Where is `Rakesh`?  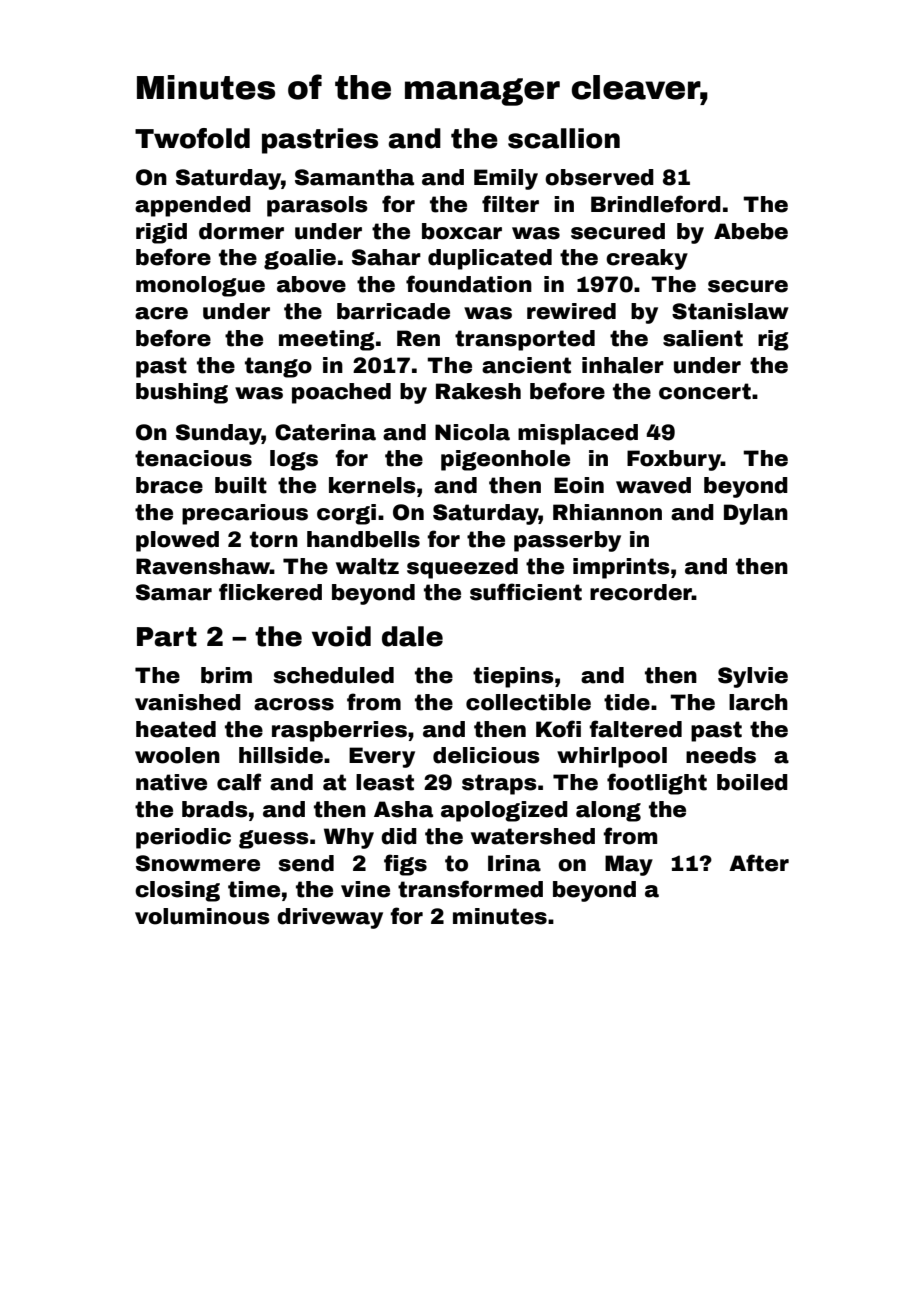
Rakesh is located at coordinates (478, 391).
